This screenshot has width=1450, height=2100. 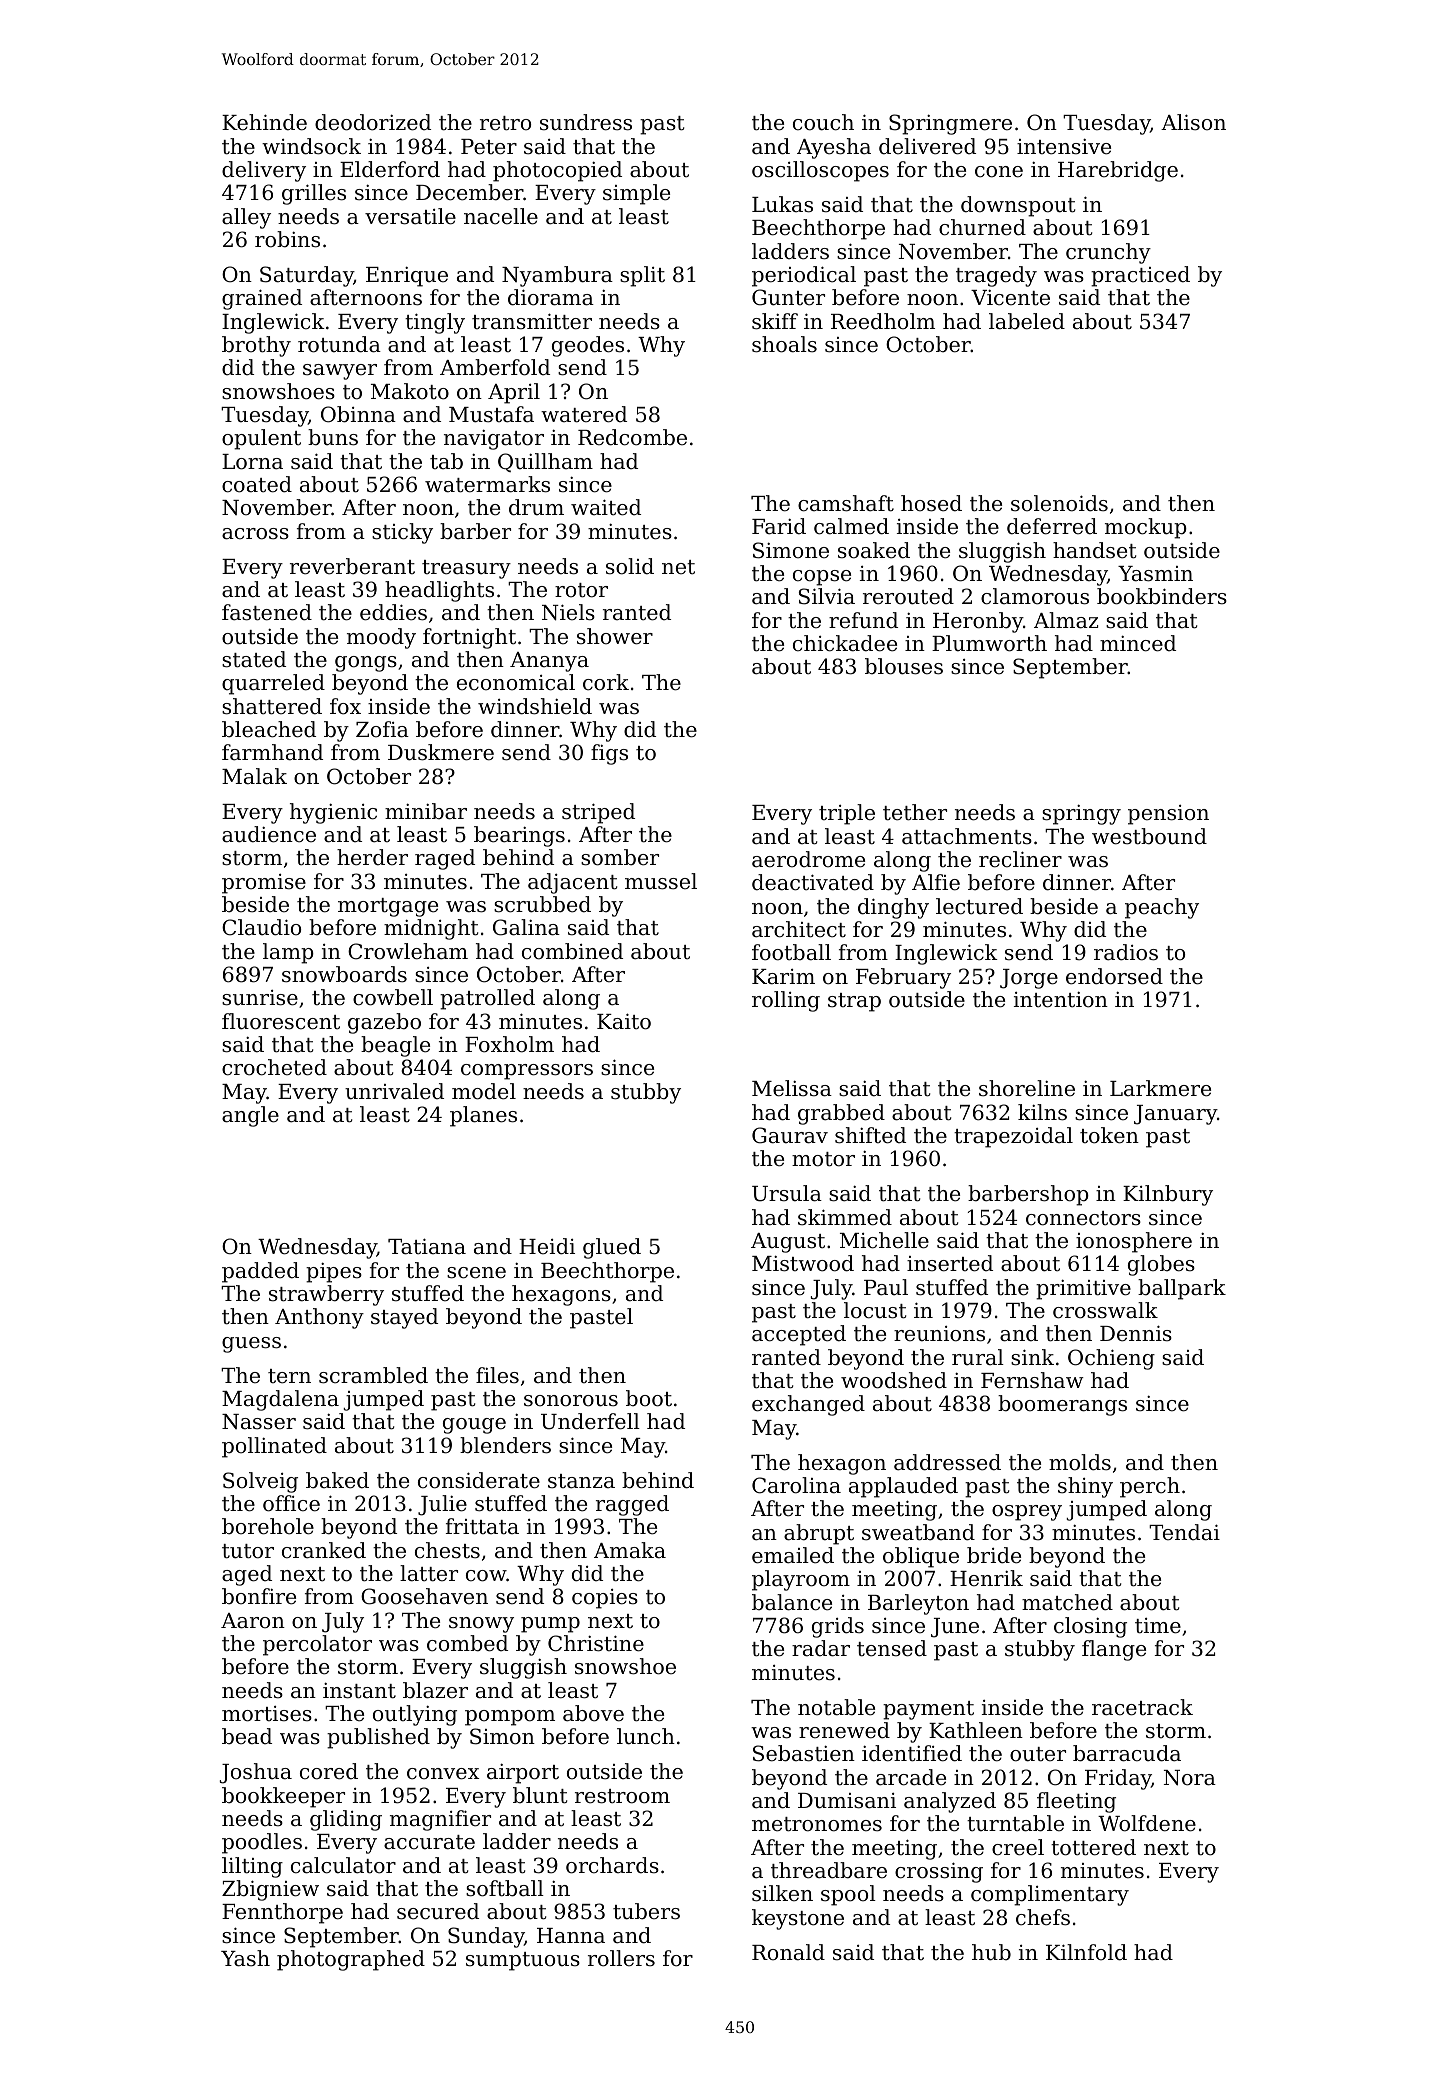 I want to click on springy, so click(x=1081, y=814).
